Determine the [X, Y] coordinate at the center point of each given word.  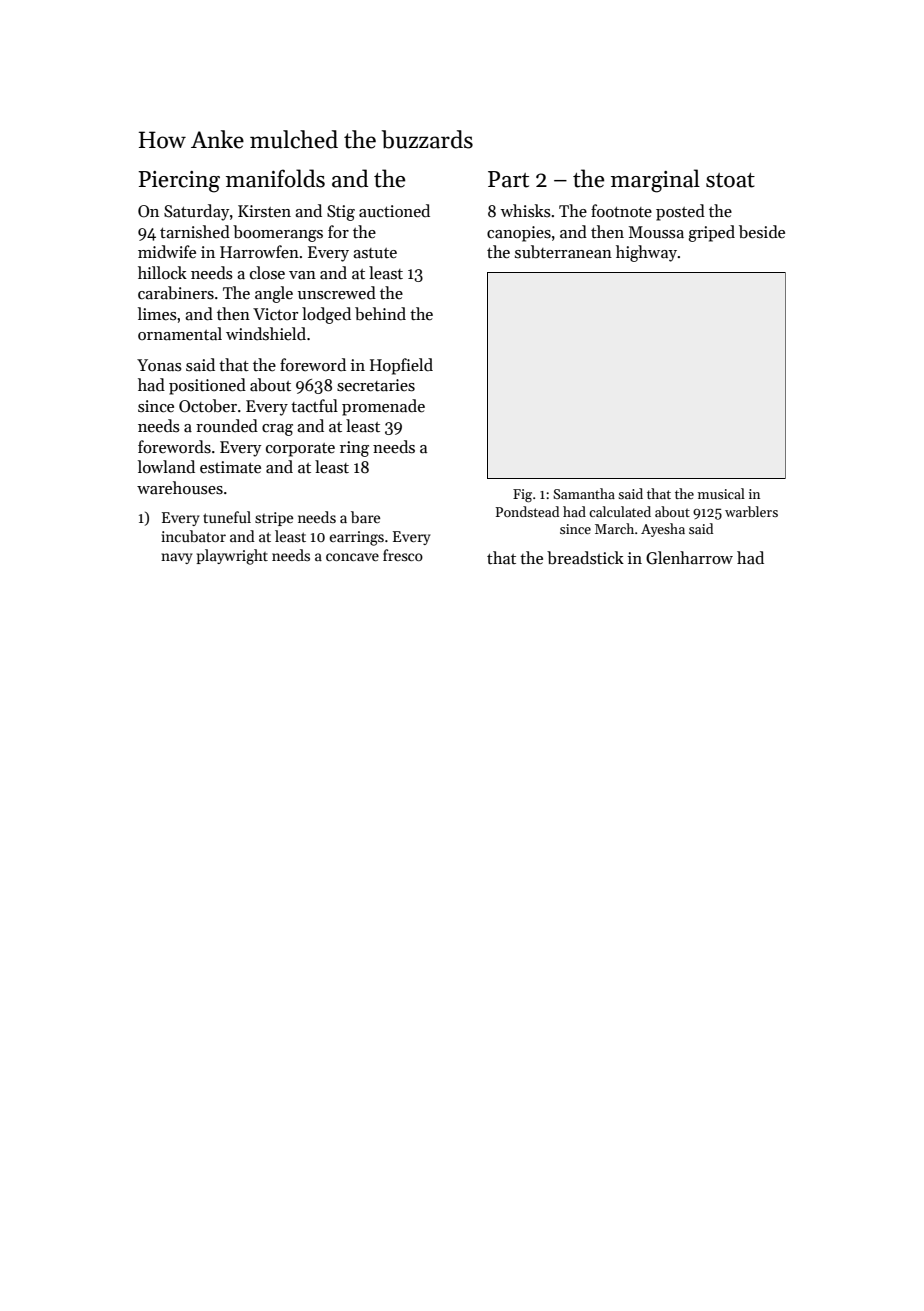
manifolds [275, 178]
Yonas [159, 365]
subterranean [563, 252]
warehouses [180, 488]
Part [508, 179]
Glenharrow [689, 558]
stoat [730, 180]
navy [177, 558]
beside [762, 232]
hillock [162, 273]
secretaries [376, 385]
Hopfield [401, 366]
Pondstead [527, 511]
